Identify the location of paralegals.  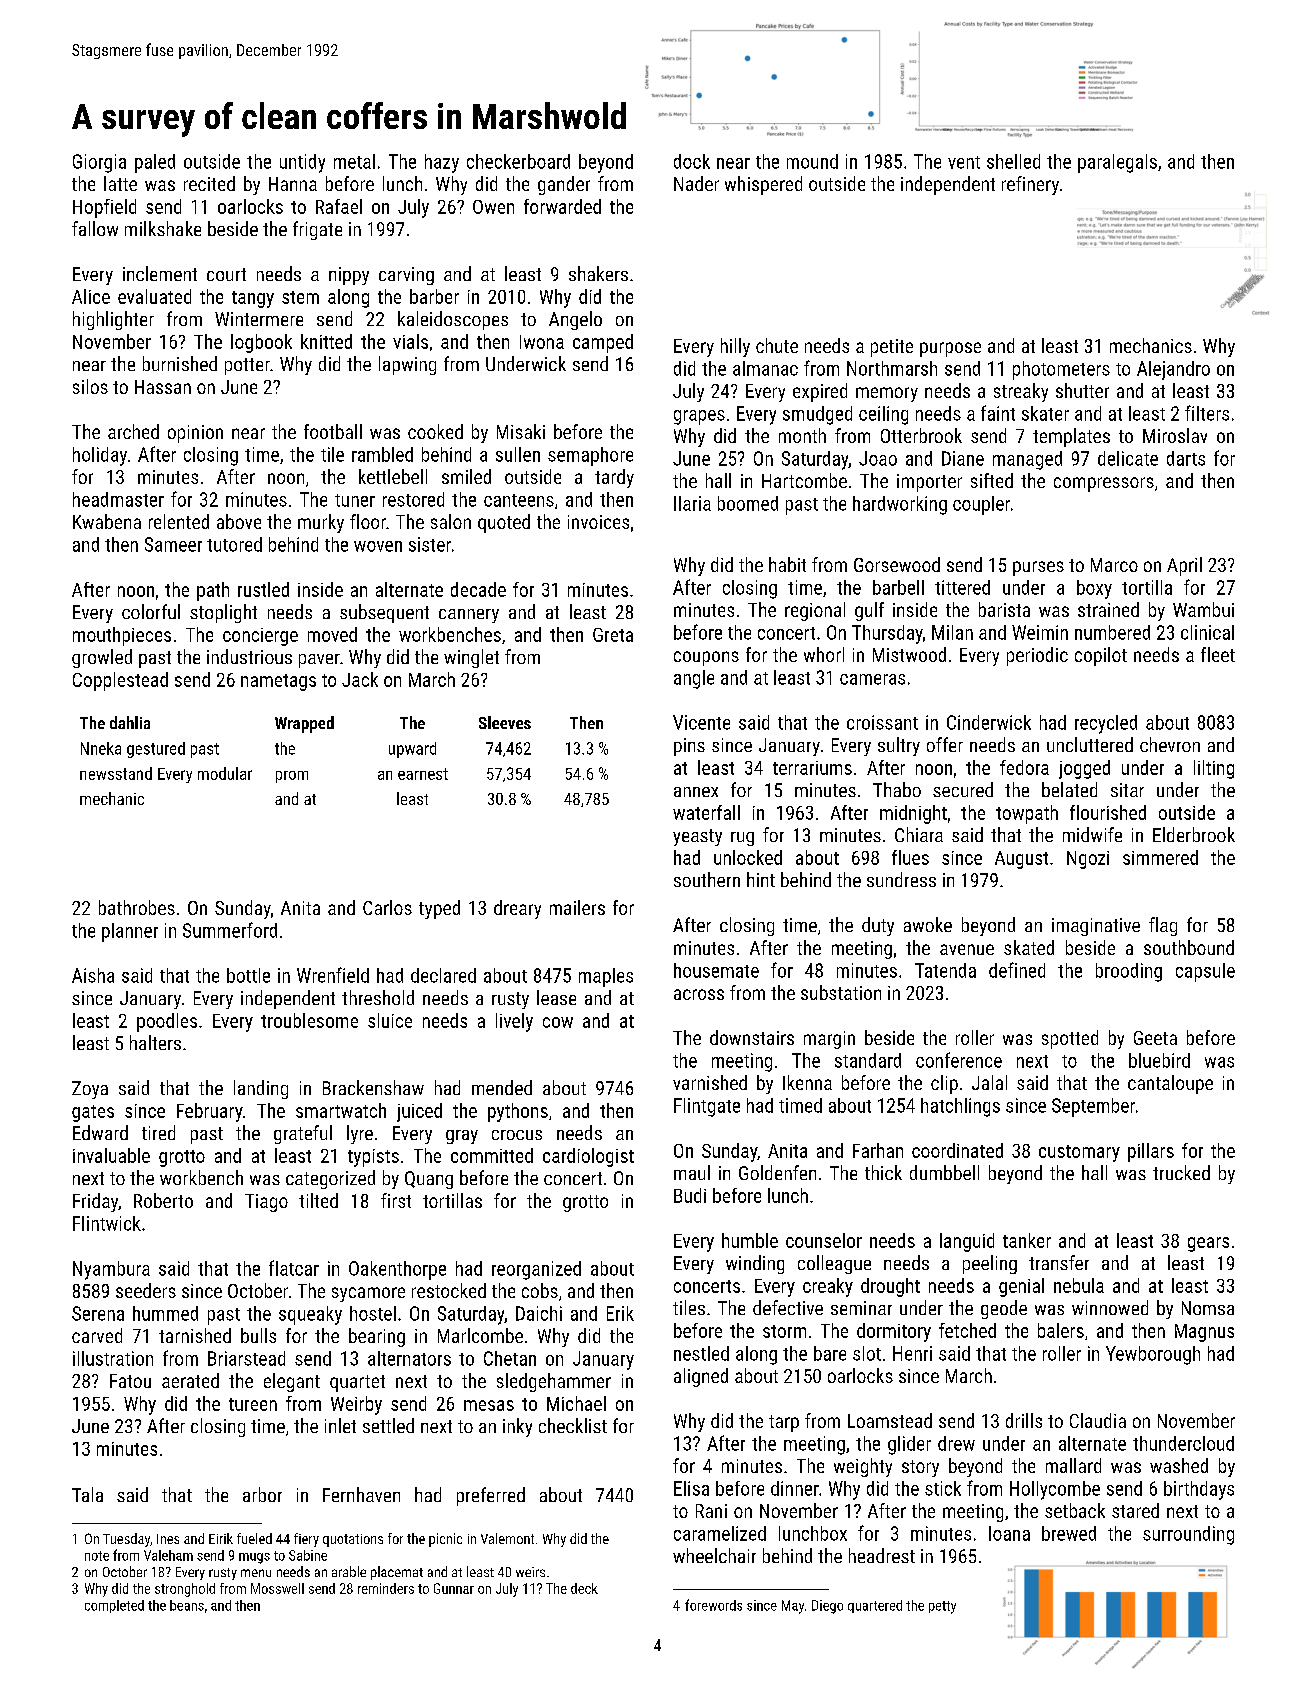
(1117, 163).
